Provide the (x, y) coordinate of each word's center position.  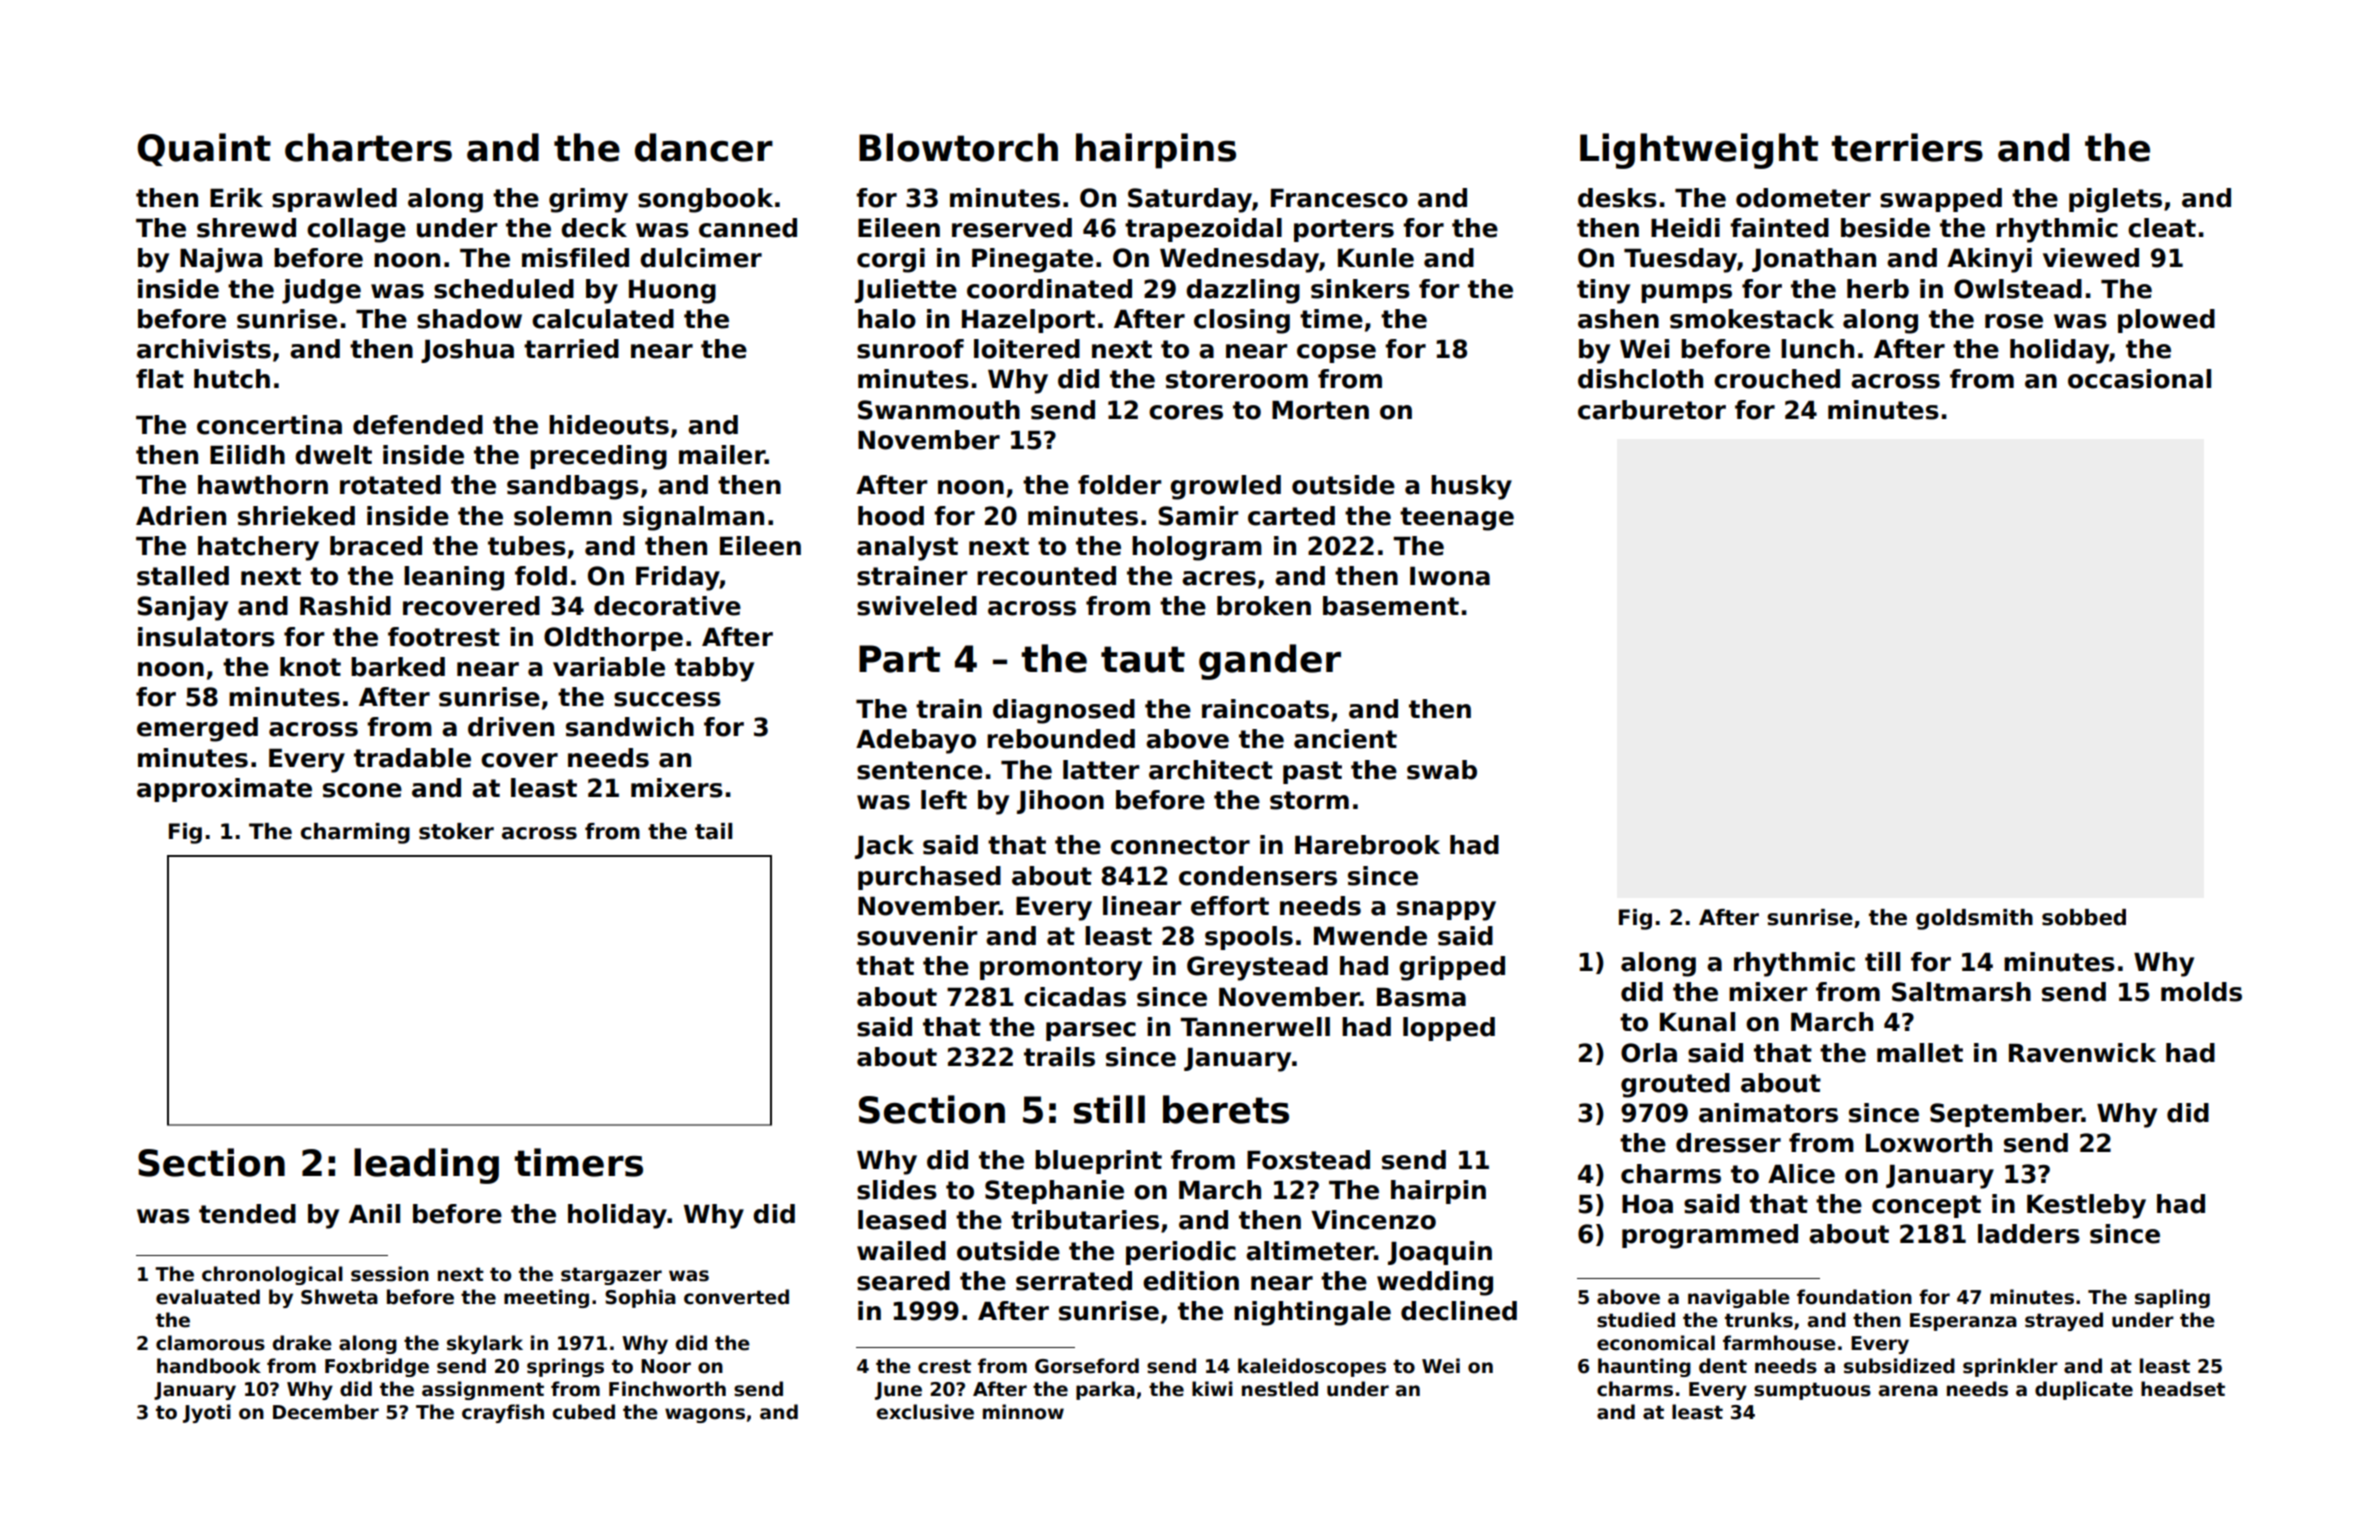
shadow (469, 319)
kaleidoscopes (1312, 1367)
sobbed (2084, 917)
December (326, 1412)
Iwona (1450, 576)
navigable (1739, 1298)
